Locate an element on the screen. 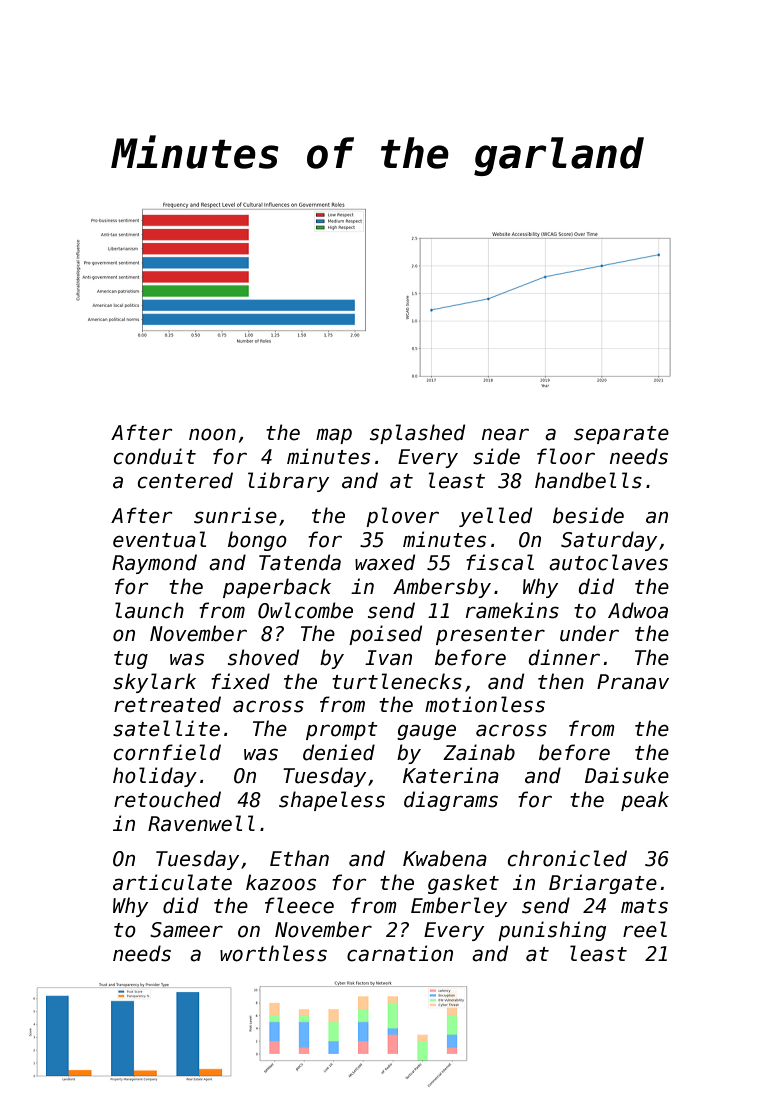  launch is located at coordinates (149, 610).
